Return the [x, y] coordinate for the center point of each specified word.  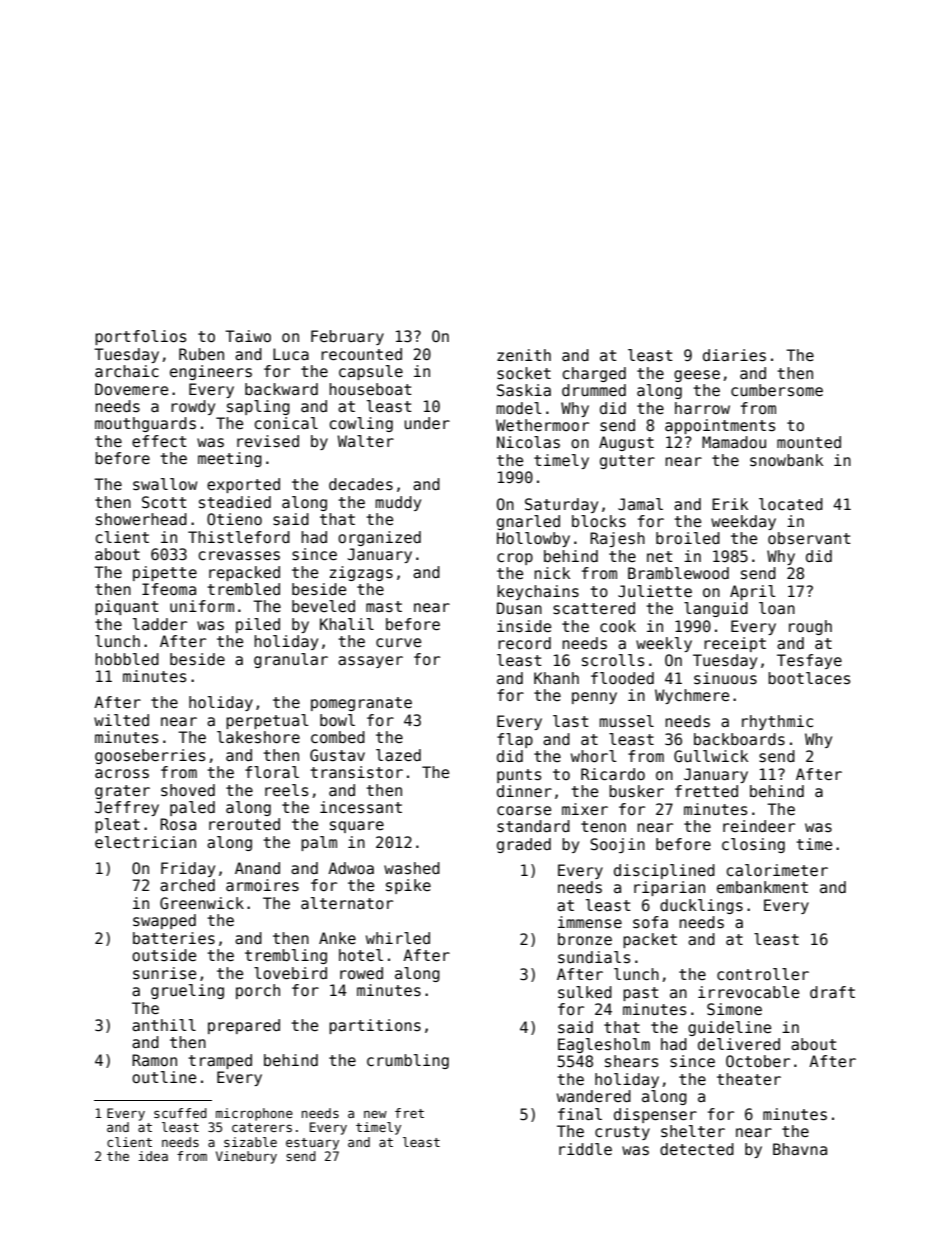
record [524, 643]
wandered [594, 1096]
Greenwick [202, 903]
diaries [734, 355]
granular [291, 660]
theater [749, 1079]
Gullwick [711, 756]
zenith [524, 355]
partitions [375, 1026]
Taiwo [248, 336]
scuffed [180, 1113]
